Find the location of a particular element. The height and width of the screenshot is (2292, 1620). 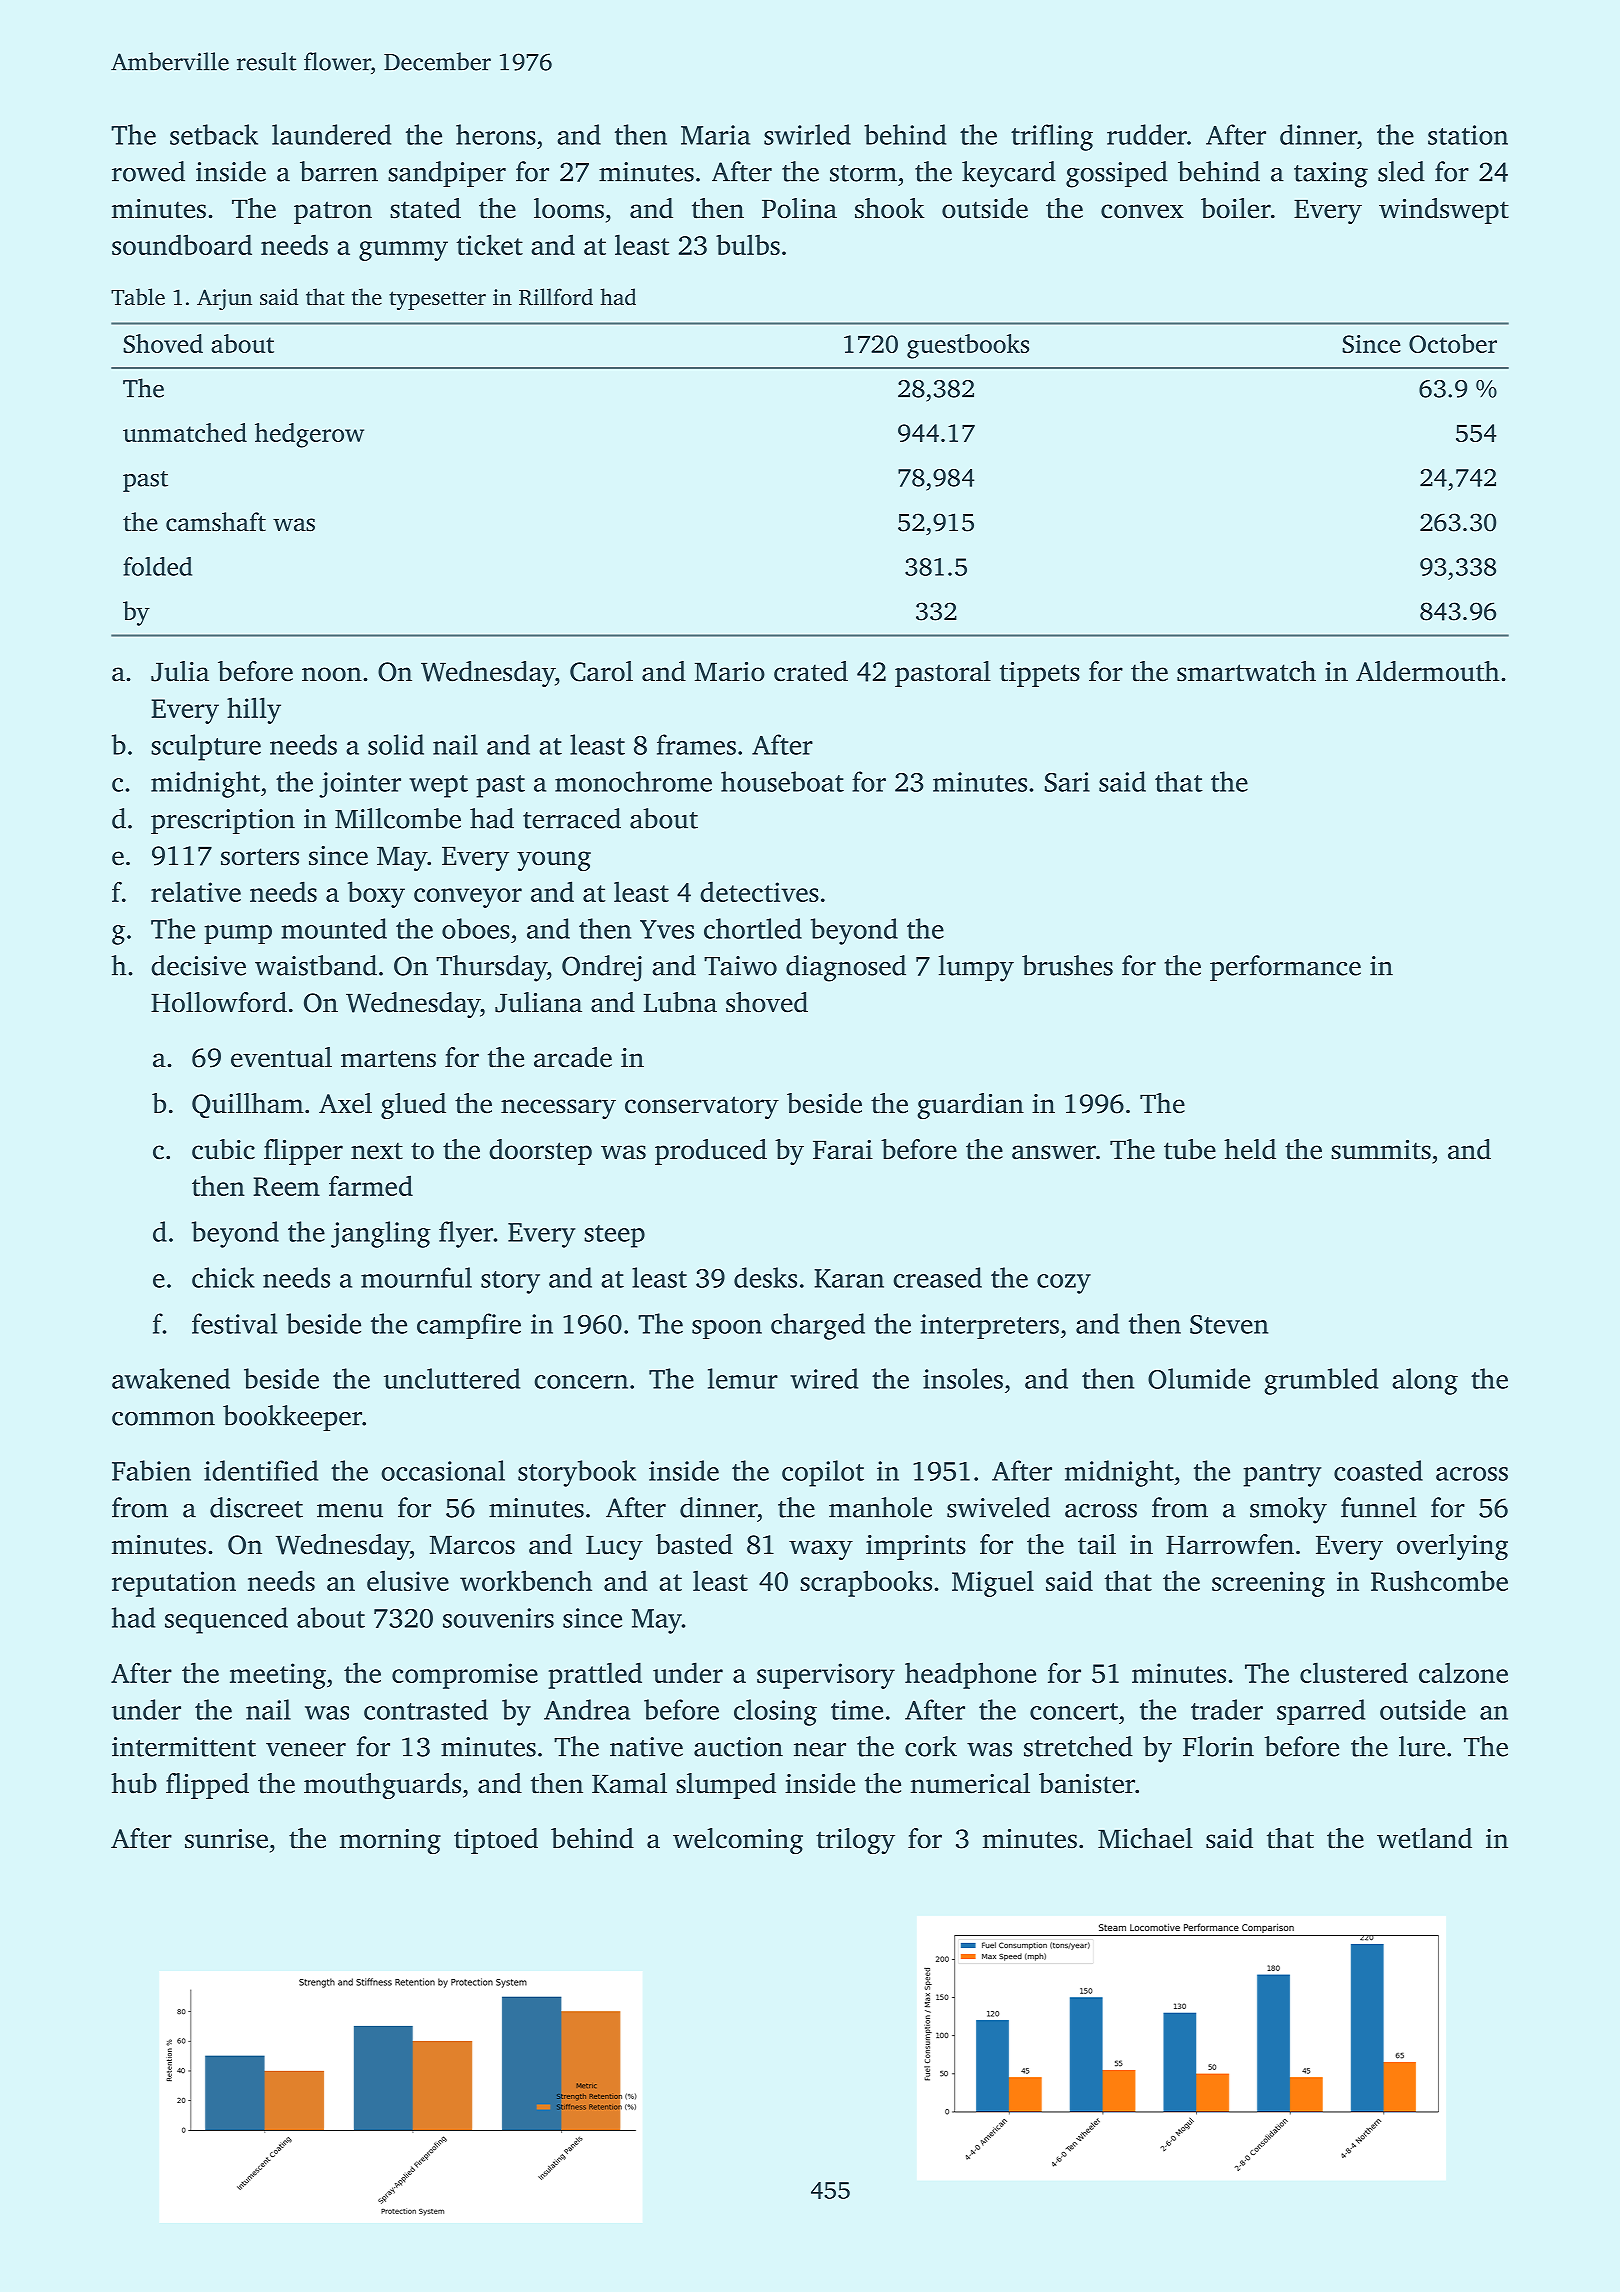

unmatched is located at coordinates (185, 432).
